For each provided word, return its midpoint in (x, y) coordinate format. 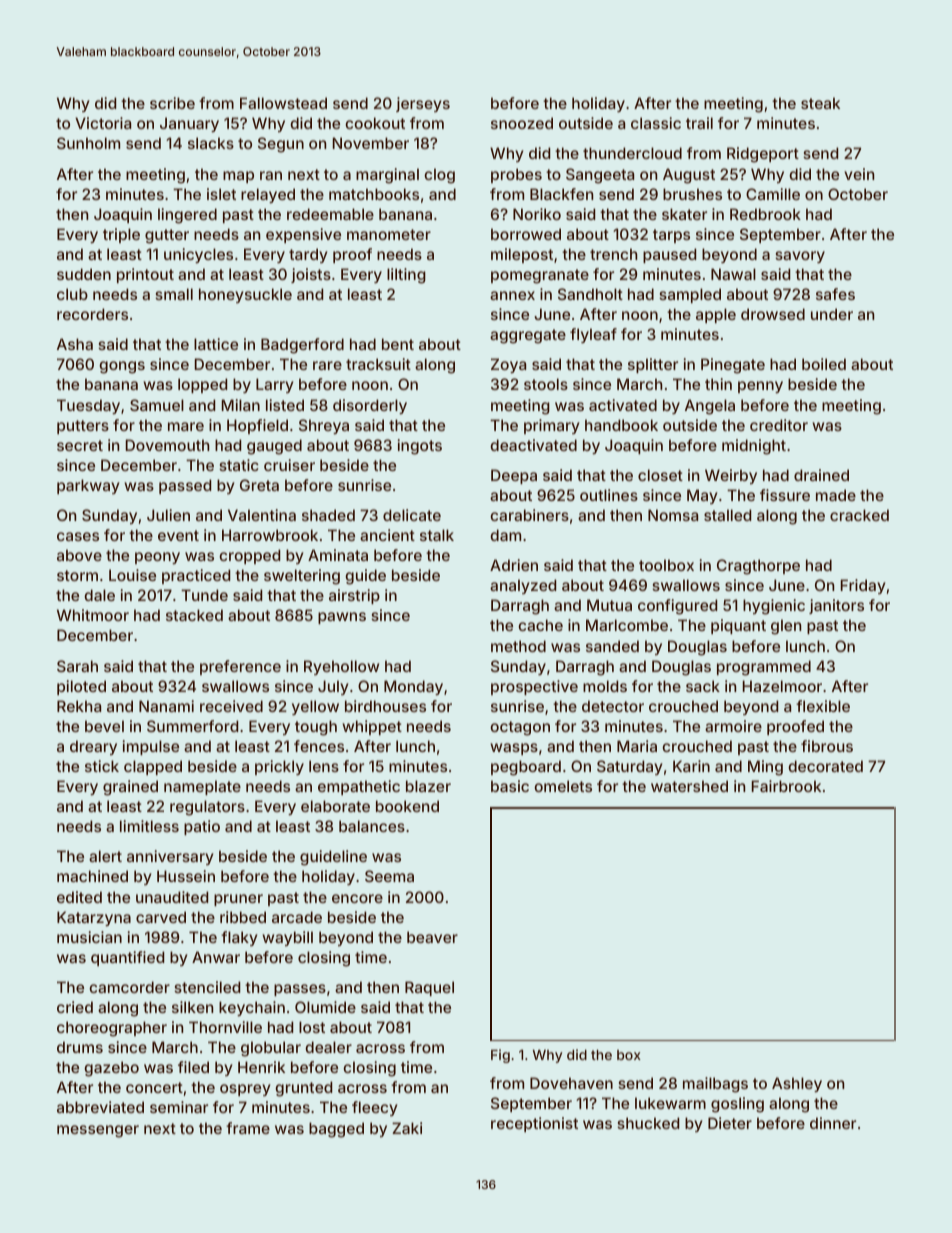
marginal (387, 176)
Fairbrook (786, 786)
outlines (609, 495)
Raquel (429, 988)
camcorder (129, 987)
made (836, 495)
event (178, 535)
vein (859, 174)
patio (202, 827)
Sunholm (88, 143)
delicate (412, 515)
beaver (432, 937)
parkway (88, 486)
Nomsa (673, 515)
